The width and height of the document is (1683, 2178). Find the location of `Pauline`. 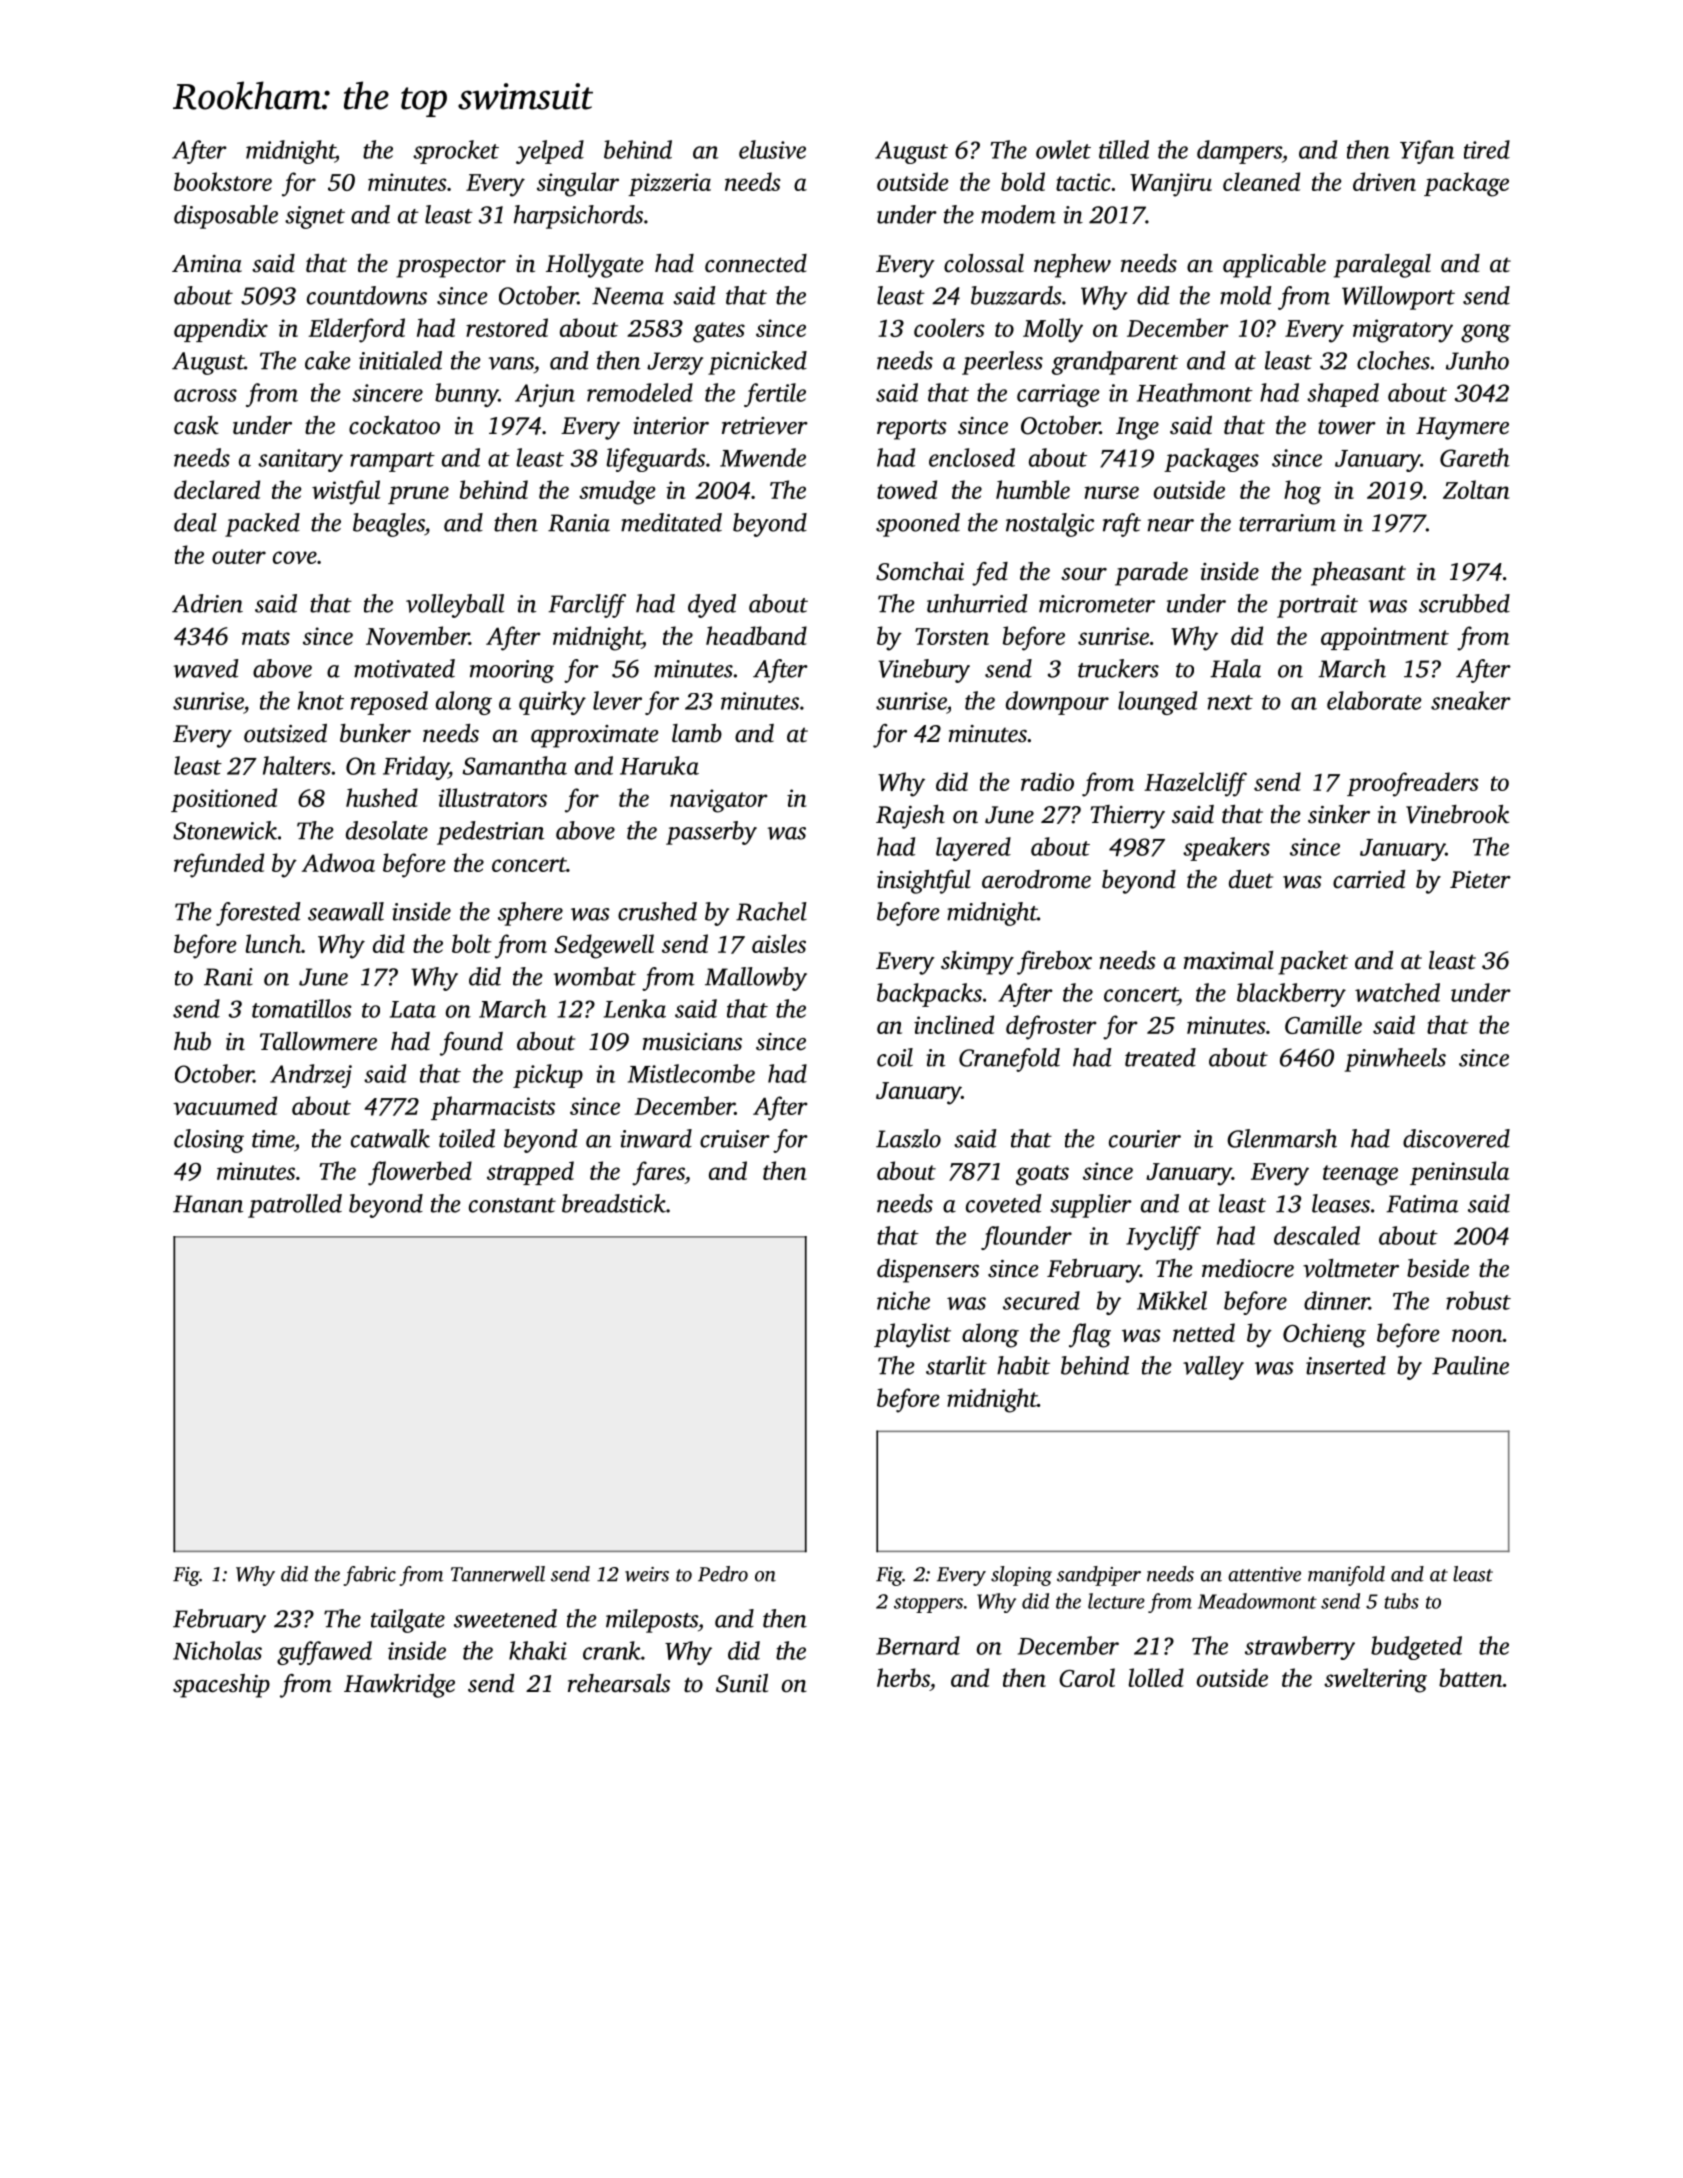

Pauline is located at coordinates (1470, 1365).
